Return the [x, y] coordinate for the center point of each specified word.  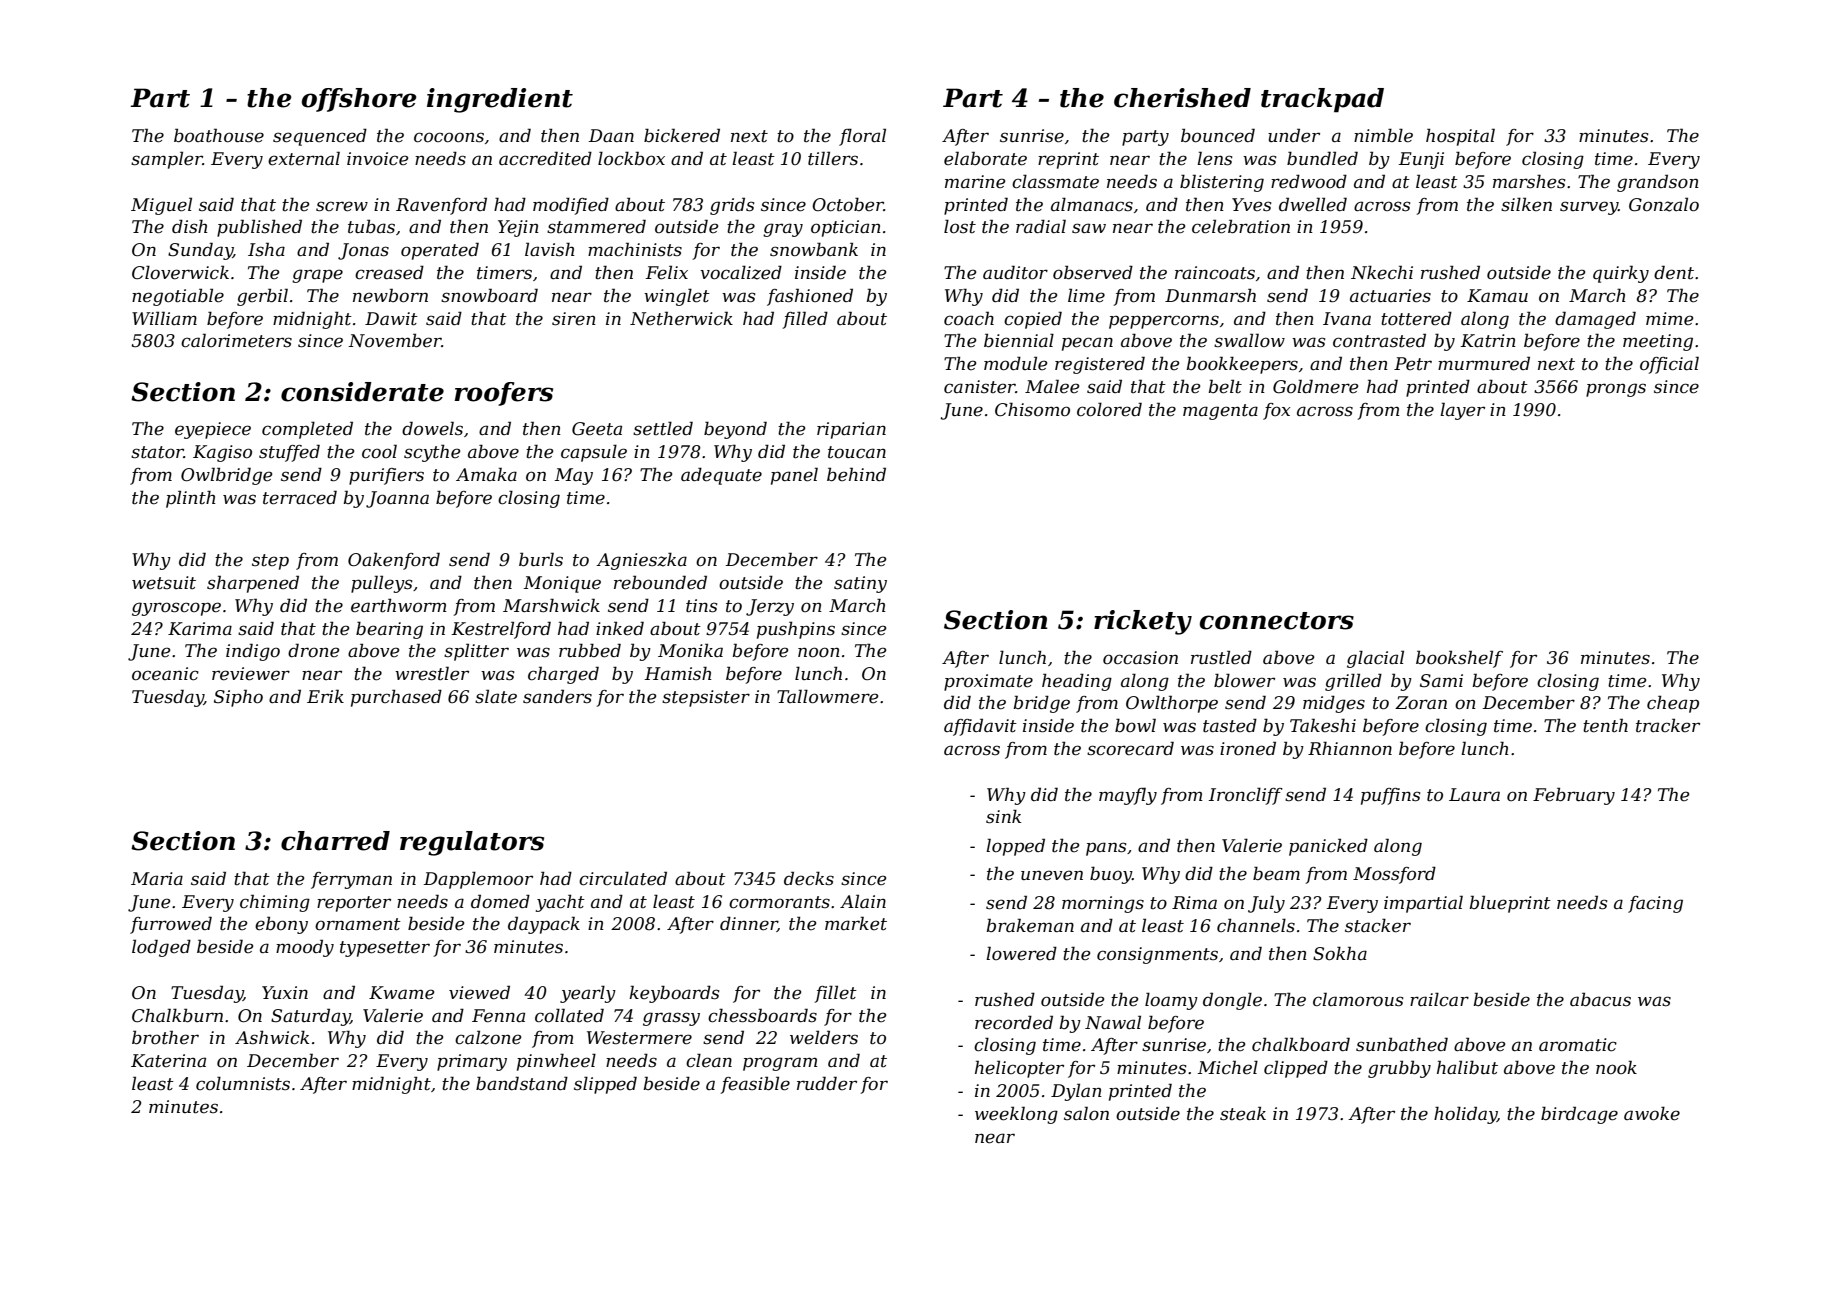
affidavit [980, 727]
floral [862, 137]
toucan [857, 452]
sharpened [253, 584]
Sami [1441, 680]
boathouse [219, 135]
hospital [1460, 137]
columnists [243, 1083]
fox [1276, 411]
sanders [557, 696]
